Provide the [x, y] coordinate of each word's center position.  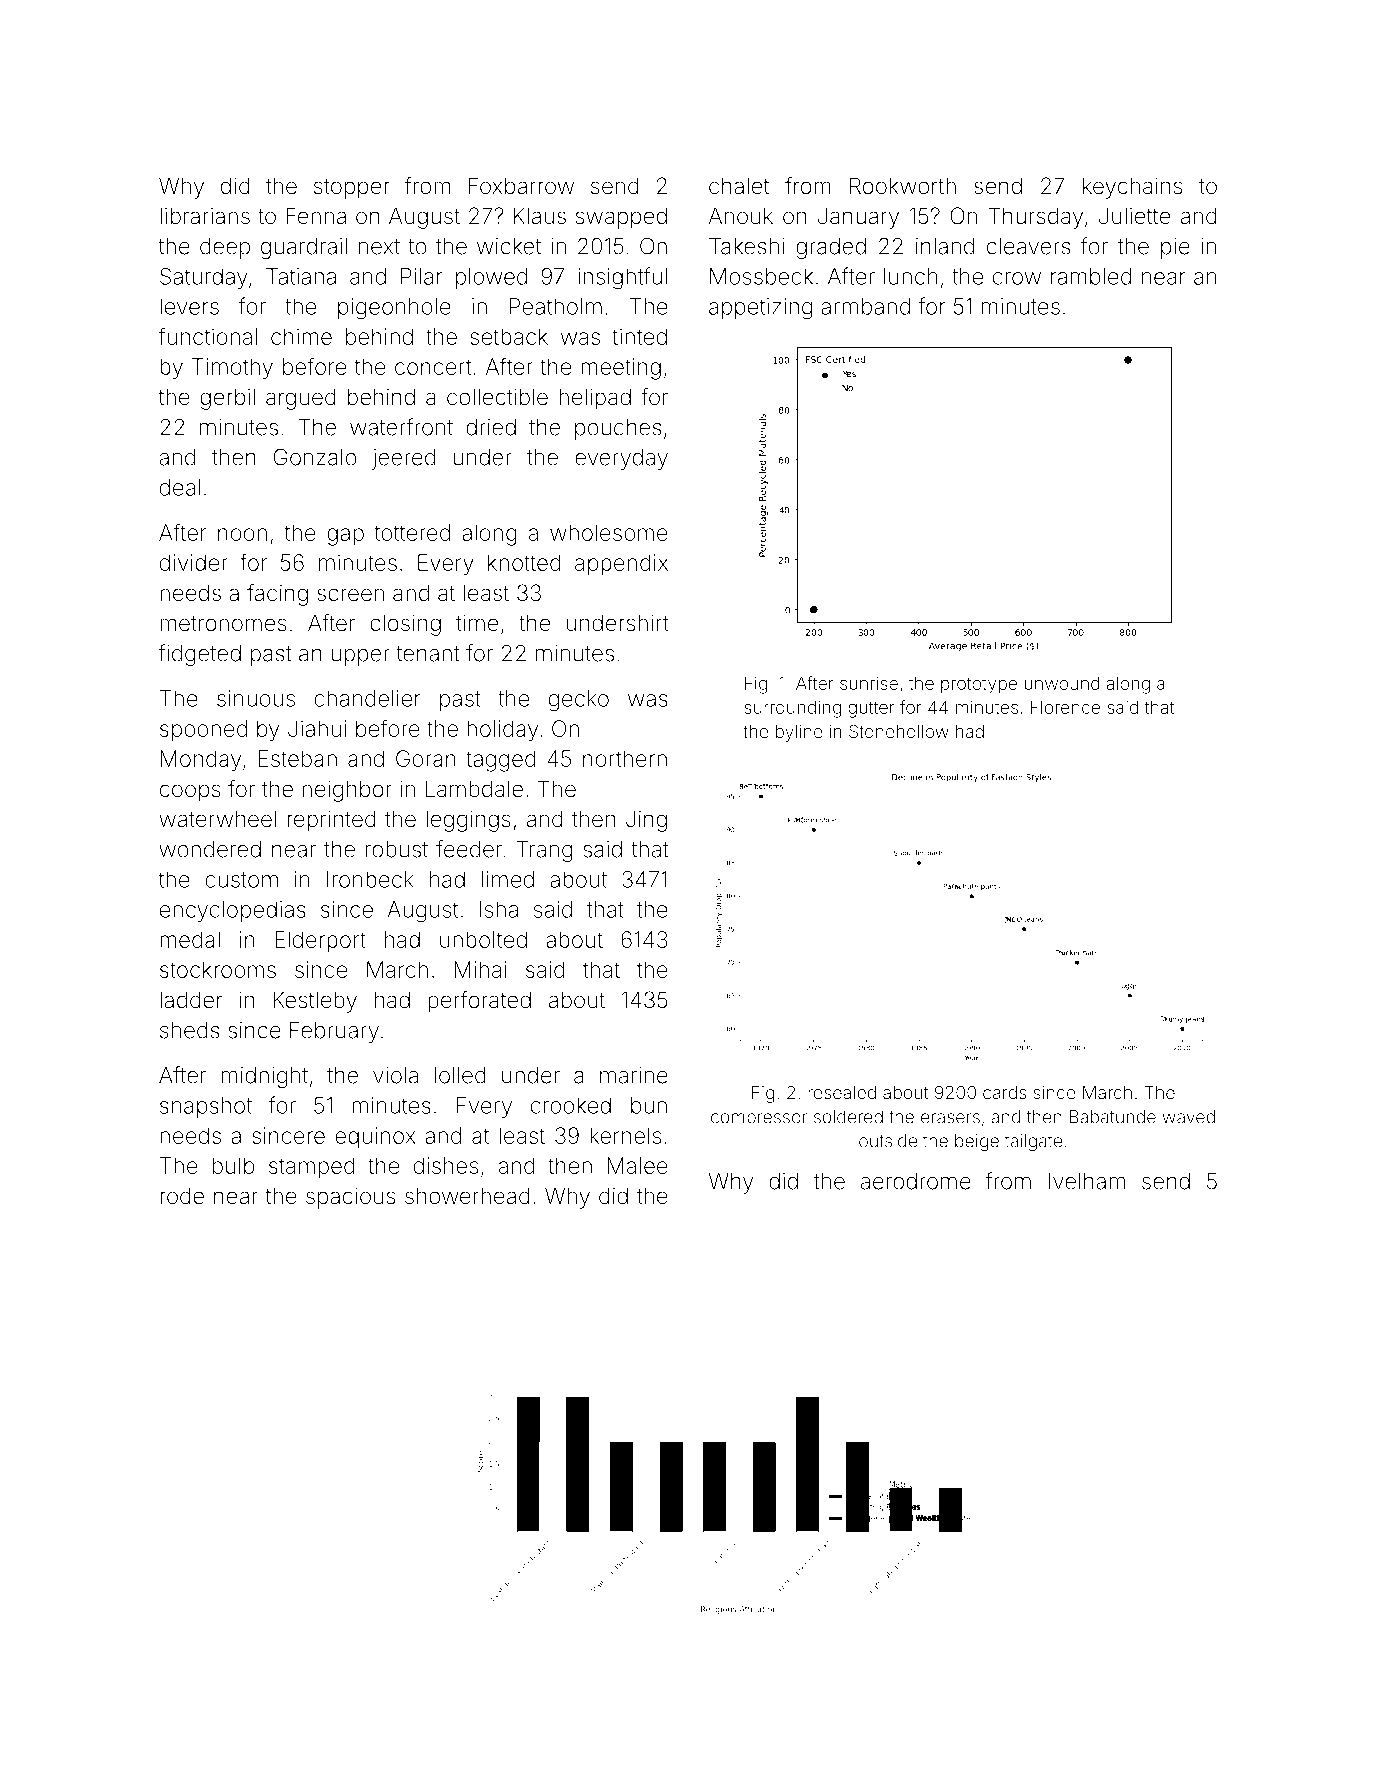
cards [1004, 1092]
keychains [1132, 188]
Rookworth [903, 186]
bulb [233, 1165]
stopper [352, 189]
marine [634, 1075]
